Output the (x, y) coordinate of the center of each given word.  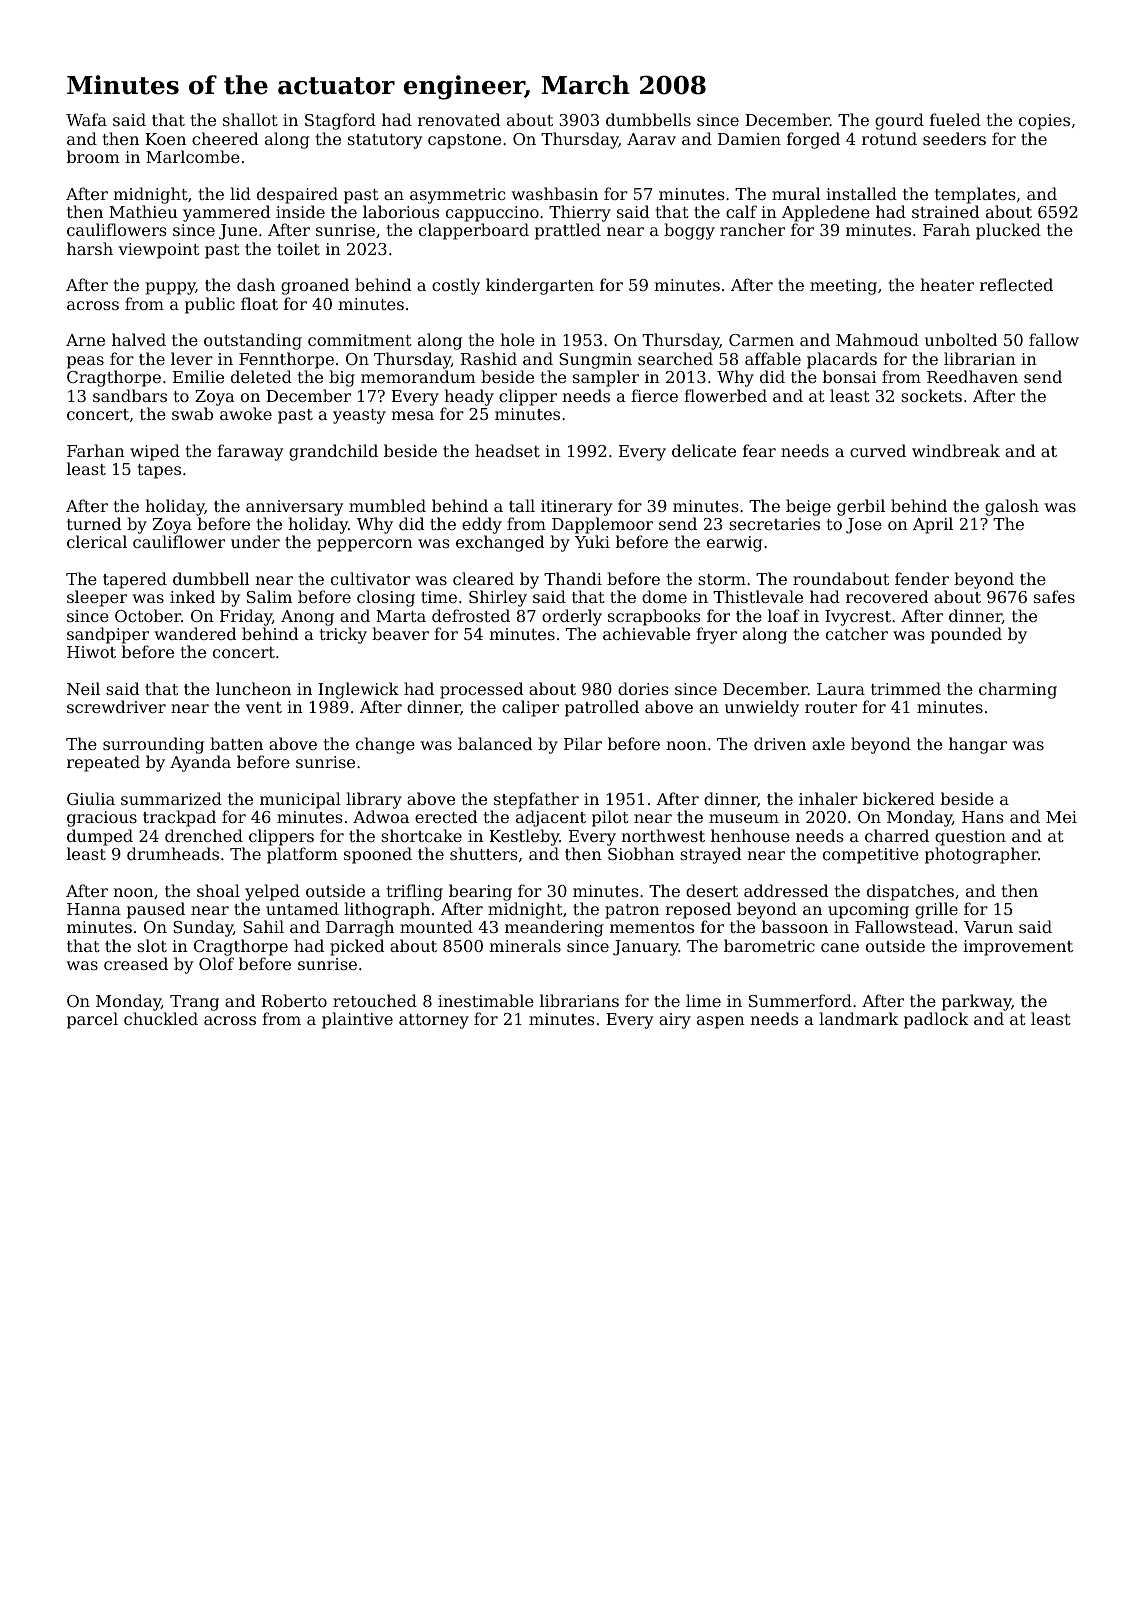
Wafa (86, 119)
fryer (716, 635)
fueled (955, 119)
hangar (978, 745)
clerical (97, 541)
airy (675, 1021)
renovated (459, 119)
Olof (216, 963)
